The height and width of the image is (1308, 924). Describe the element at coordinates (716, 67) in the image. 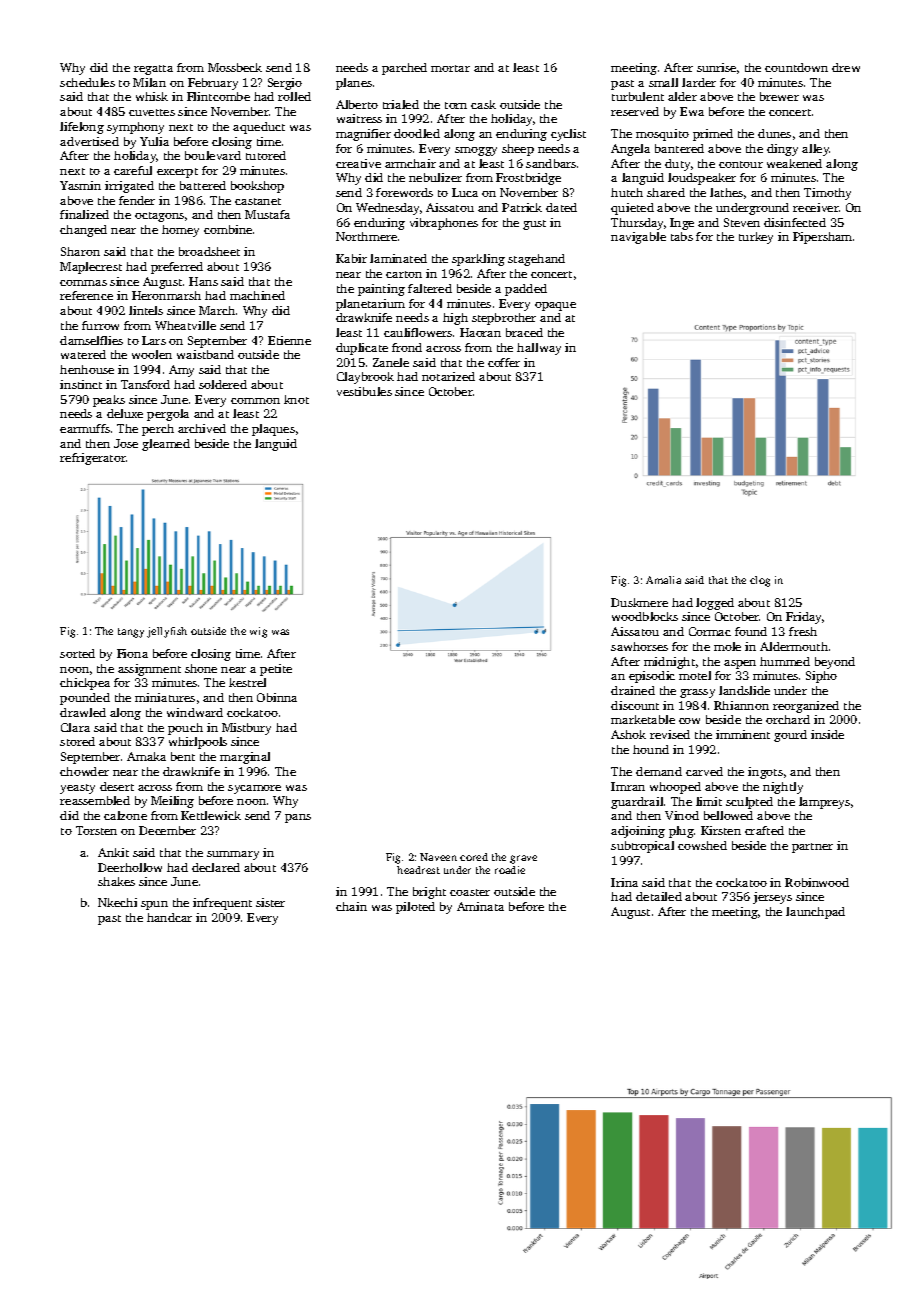

I see `sunrise` at that location.
